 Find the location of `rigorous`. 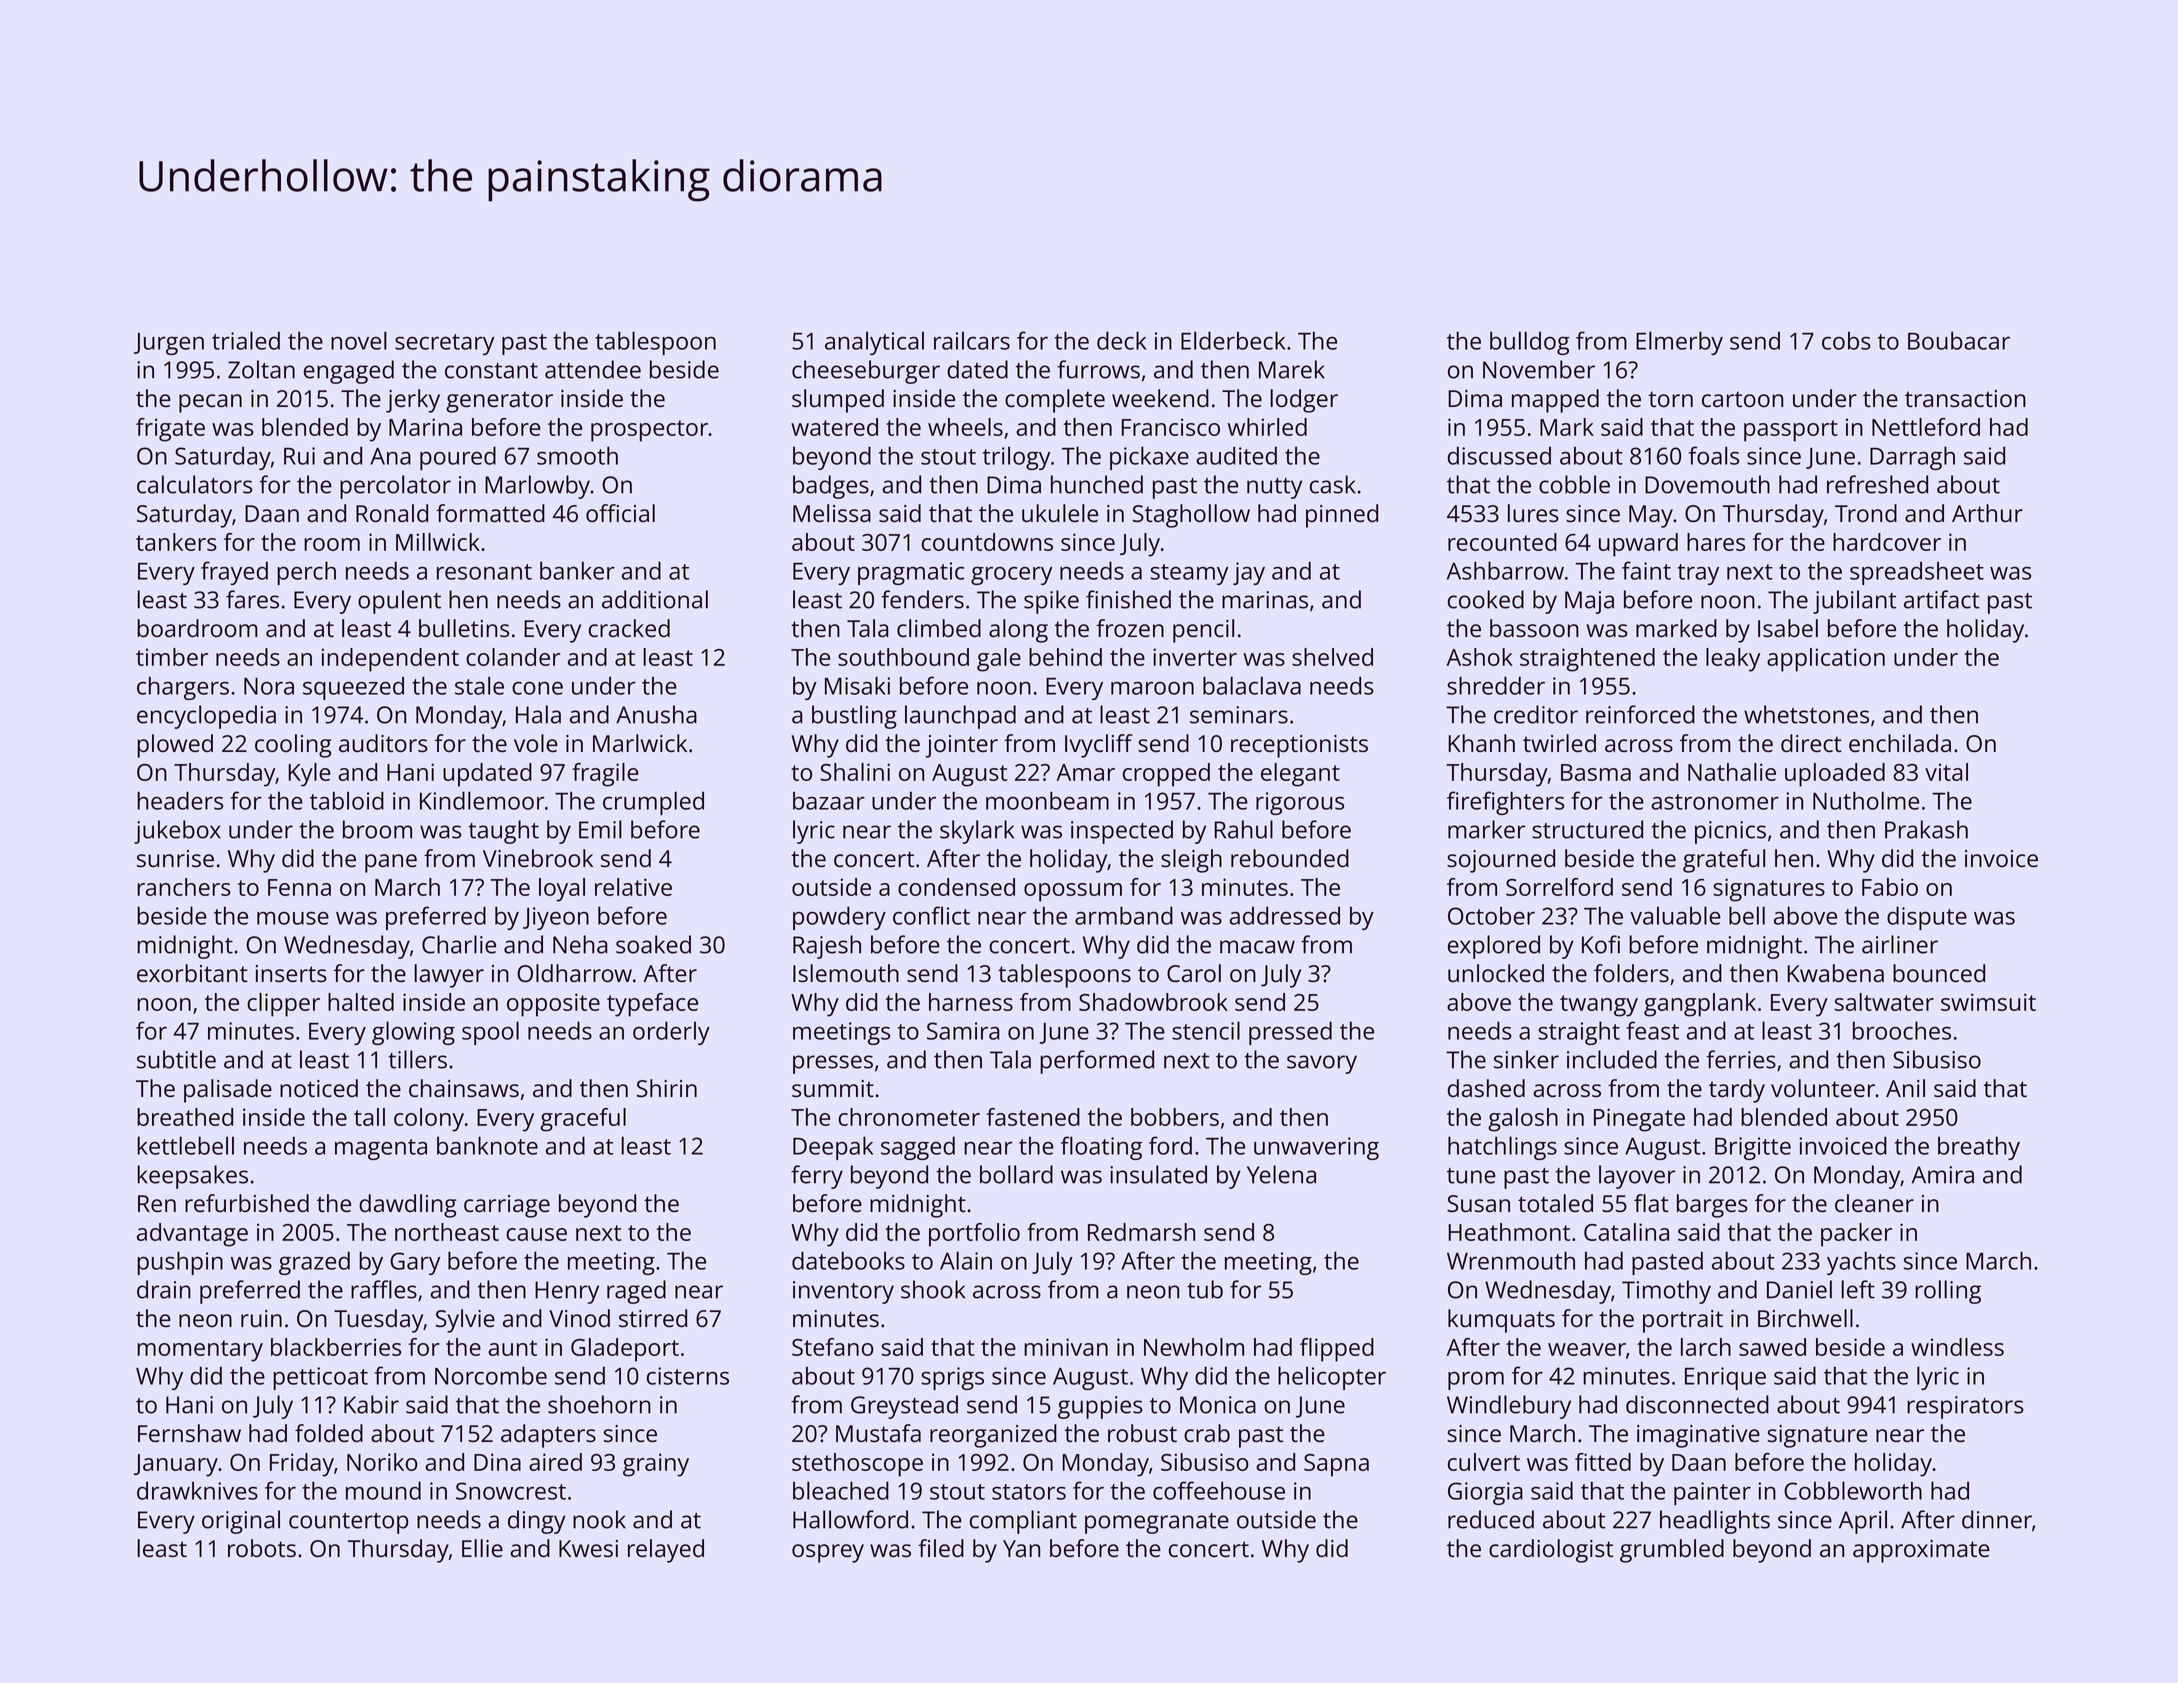

rigorous is located at coordinates (1300, 803).
